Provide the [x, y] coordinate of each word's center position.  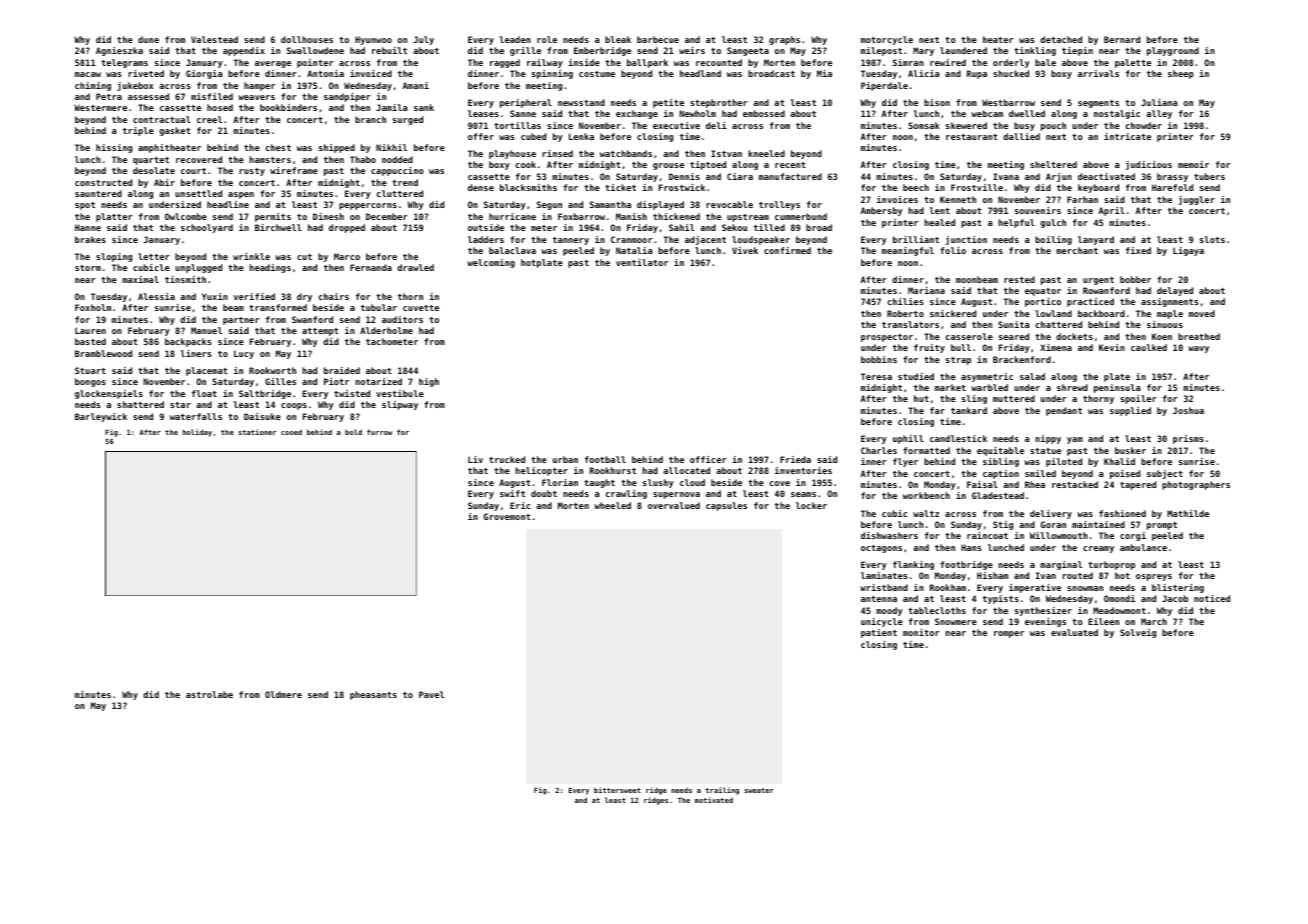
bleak [618, 39]
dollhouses [307, 39]
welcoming [491, 263]
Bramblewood [103, 353]
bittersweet [617, 790]
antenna [879, 599]
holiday [197, 433]
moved [1202, 313]
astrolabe [209, 694]
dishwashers [889, 535]
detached [1061, 39]
